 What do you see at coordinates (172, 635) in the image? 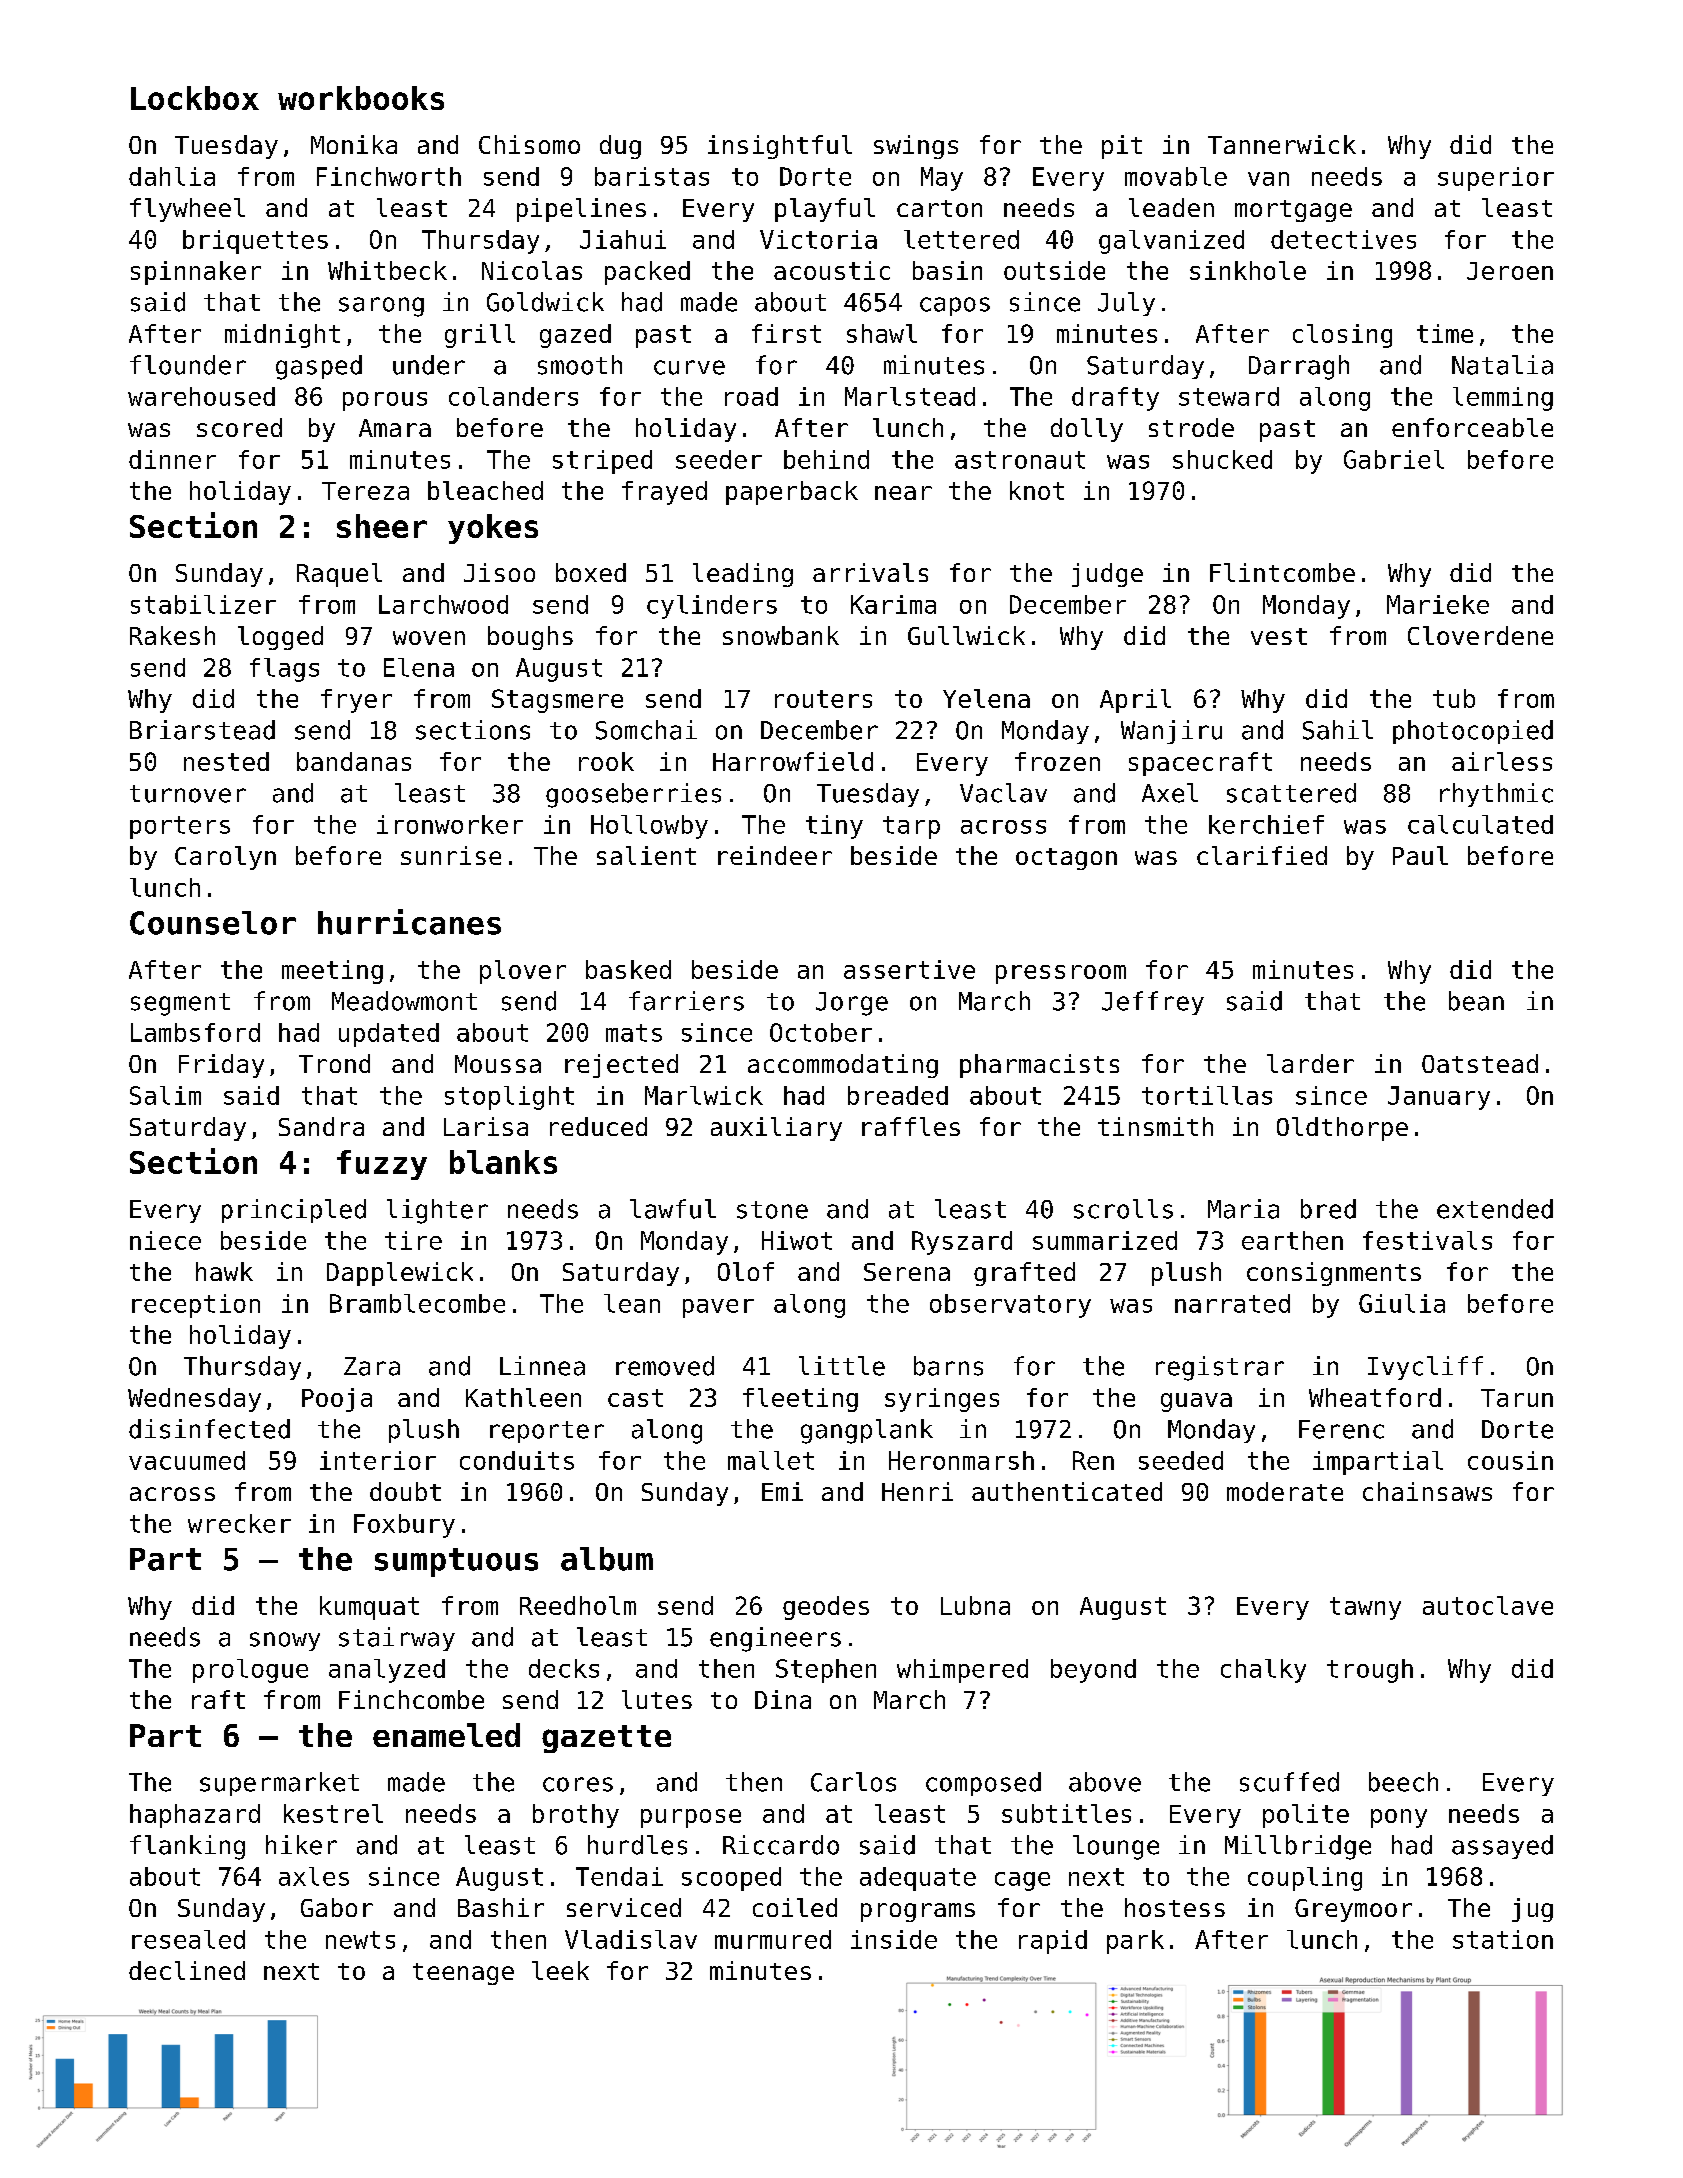
I see `Rakesh` at bounding box center [172, 635].
